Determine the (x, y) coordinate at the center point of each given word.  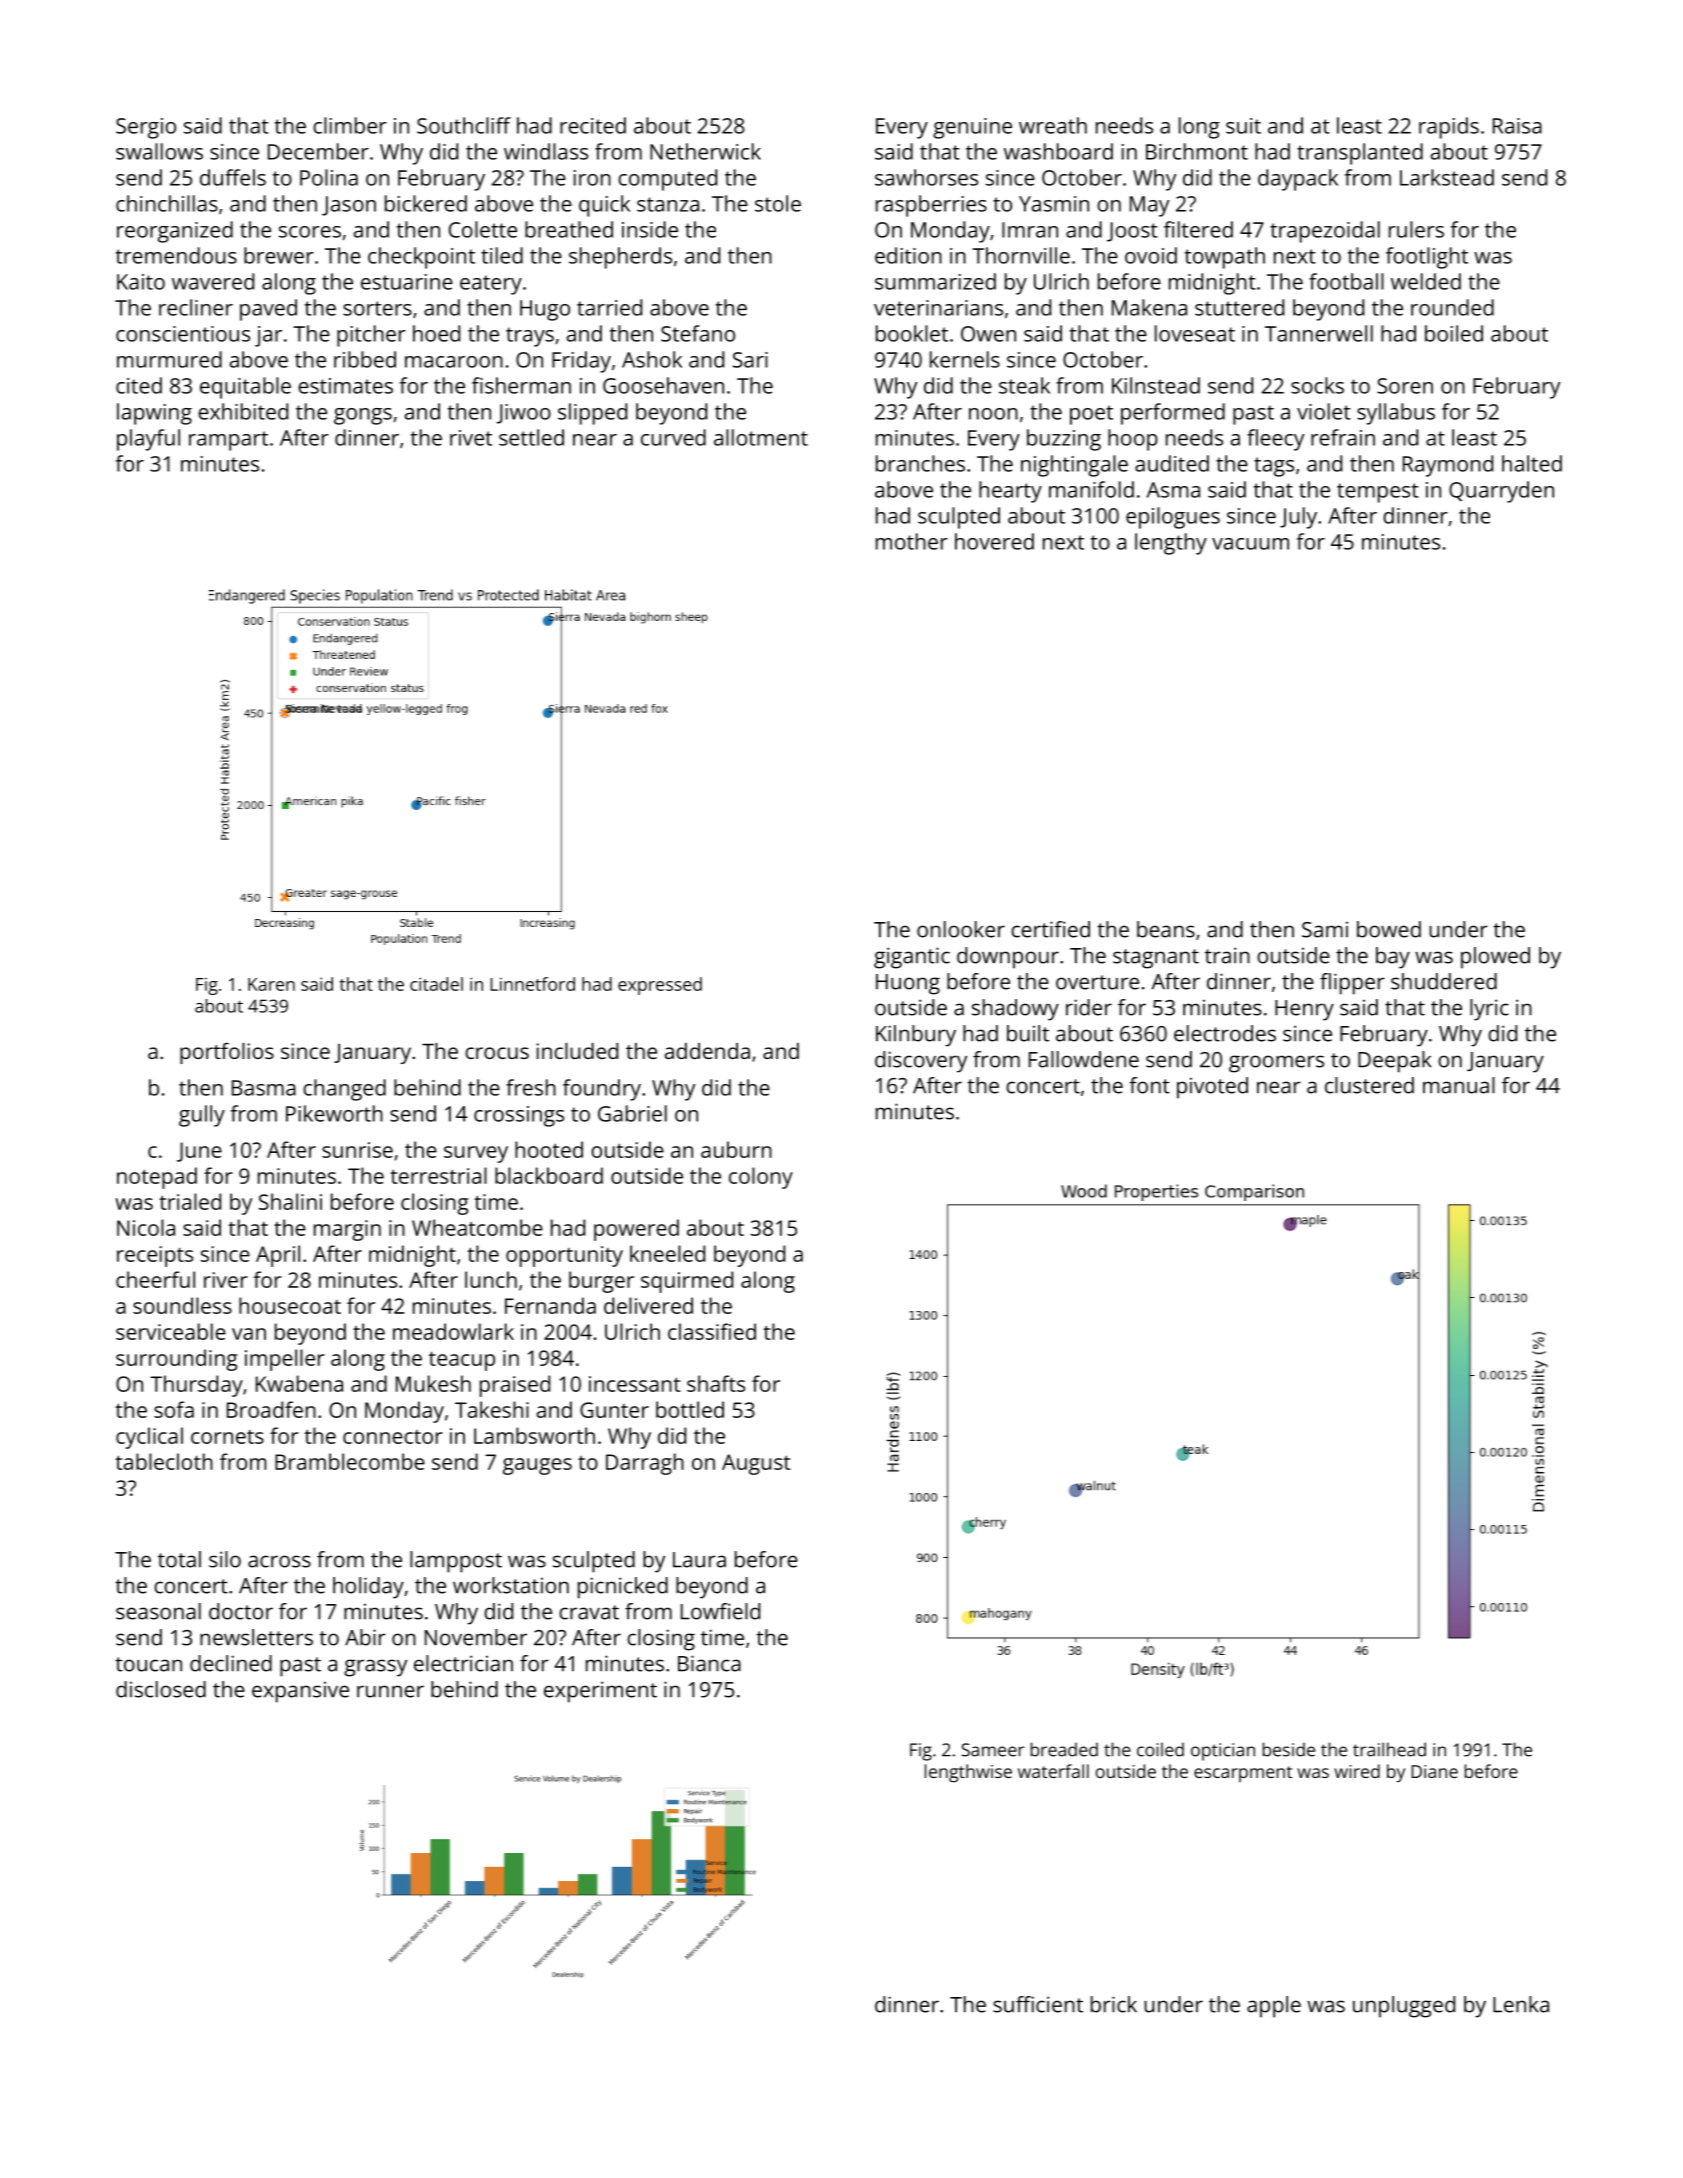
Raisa (1517, 126)
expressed (660, 986)
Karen (271, 984)
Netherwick (705, 151)
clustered (1369, 1085)
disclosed (161, 1689)
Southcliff (464, 125)
